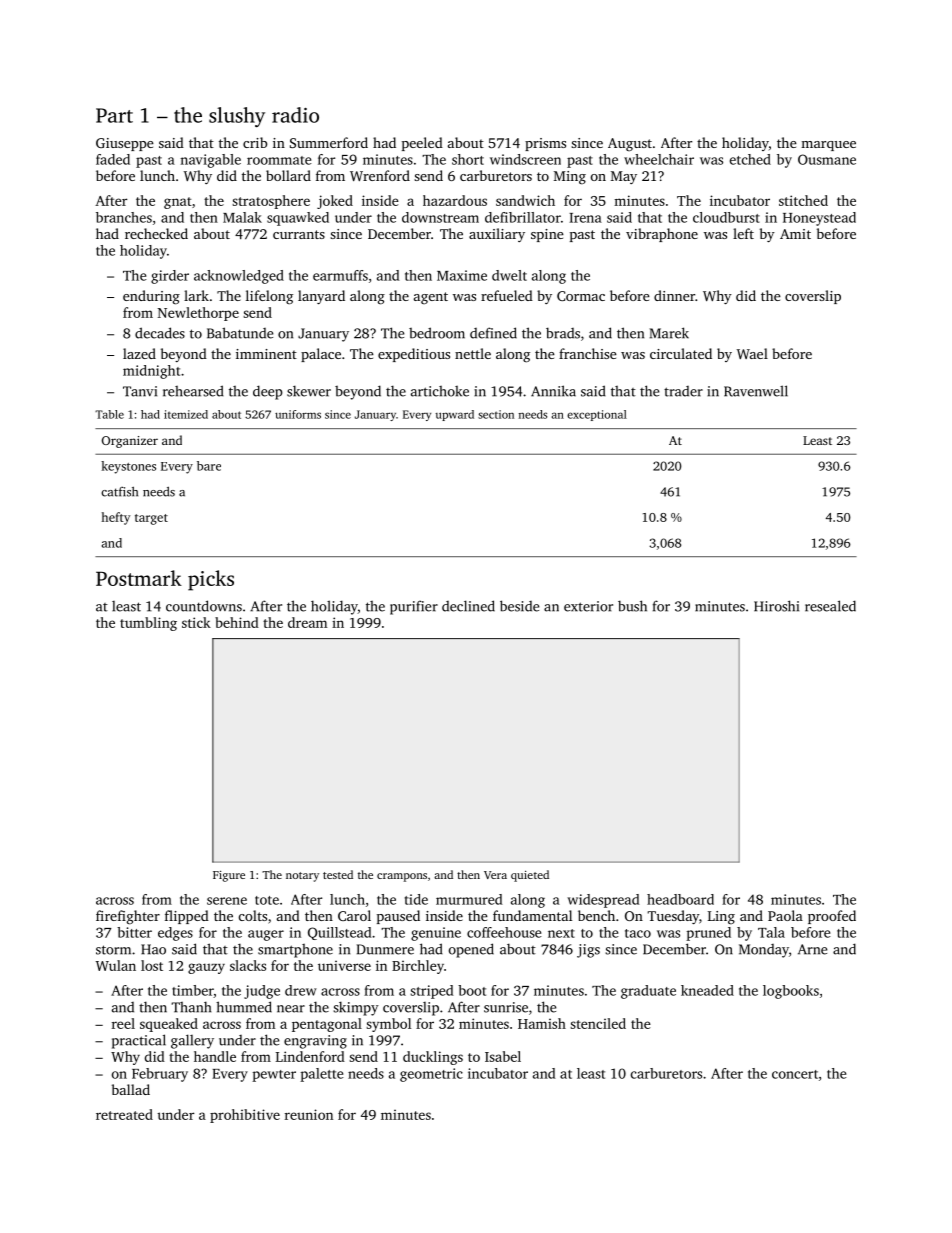 The width and height of the image is (952, 1233). What do you see at coordinates (196, 622) in the image?
I see `stick` at bounding box center [196, 622].
